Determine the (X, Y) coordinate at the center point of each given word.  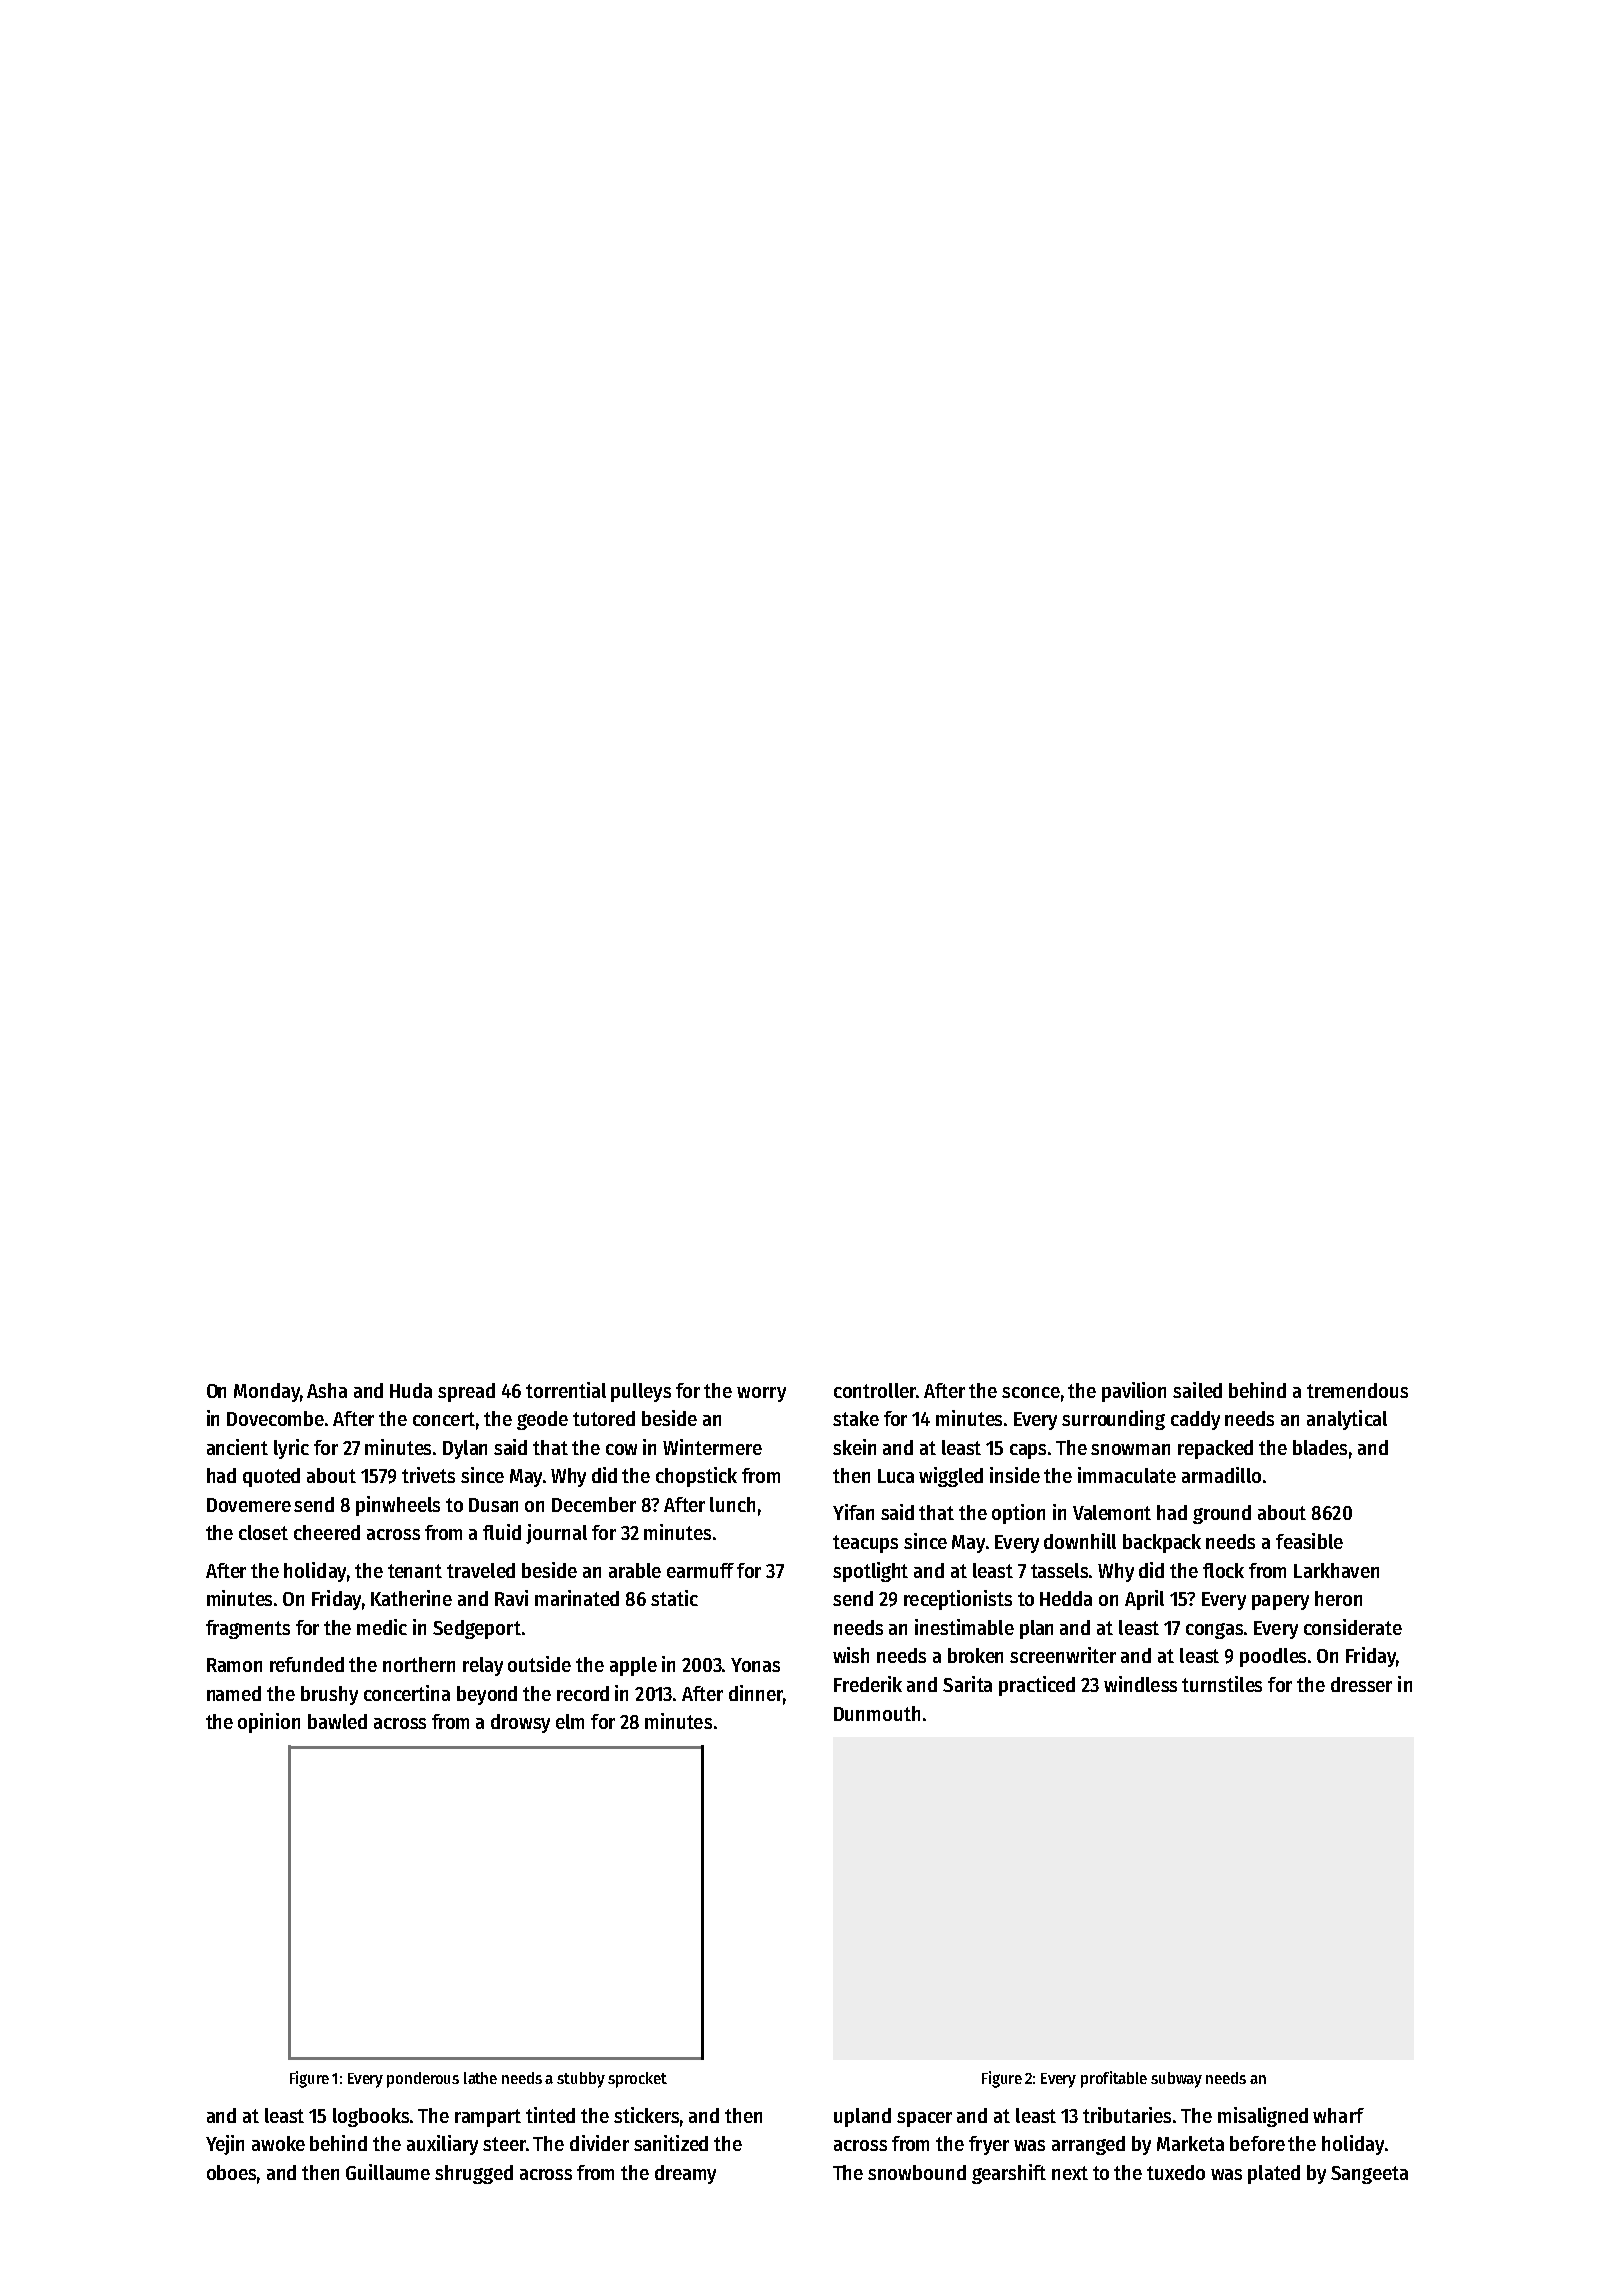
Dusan (493, 1505)
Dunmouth (877, 1713)
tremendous (1357, 1390)
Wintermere (712, 1447)
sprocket (637, 2080)
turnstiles (1222, 1684)
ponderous (423, 2080)
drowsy (520, 1723)
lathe (480, 2078)
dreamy (685, 2174)
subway (1176, 2080)
